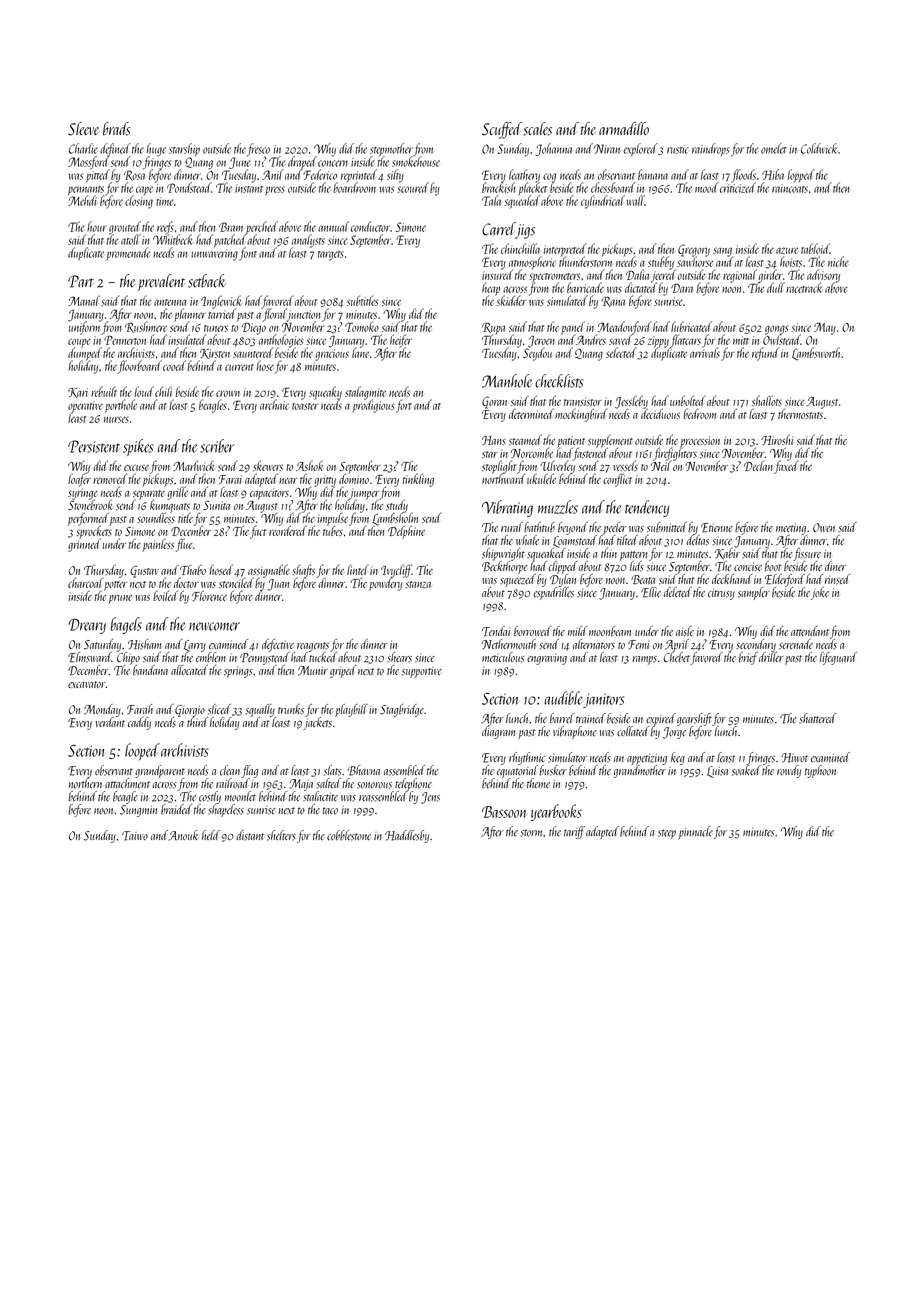 The width and height of the screenshot is (924, 1308). Describe the element at coordinates (505, 567) in the screenshot. I see `Beckthorpe` at that location.
